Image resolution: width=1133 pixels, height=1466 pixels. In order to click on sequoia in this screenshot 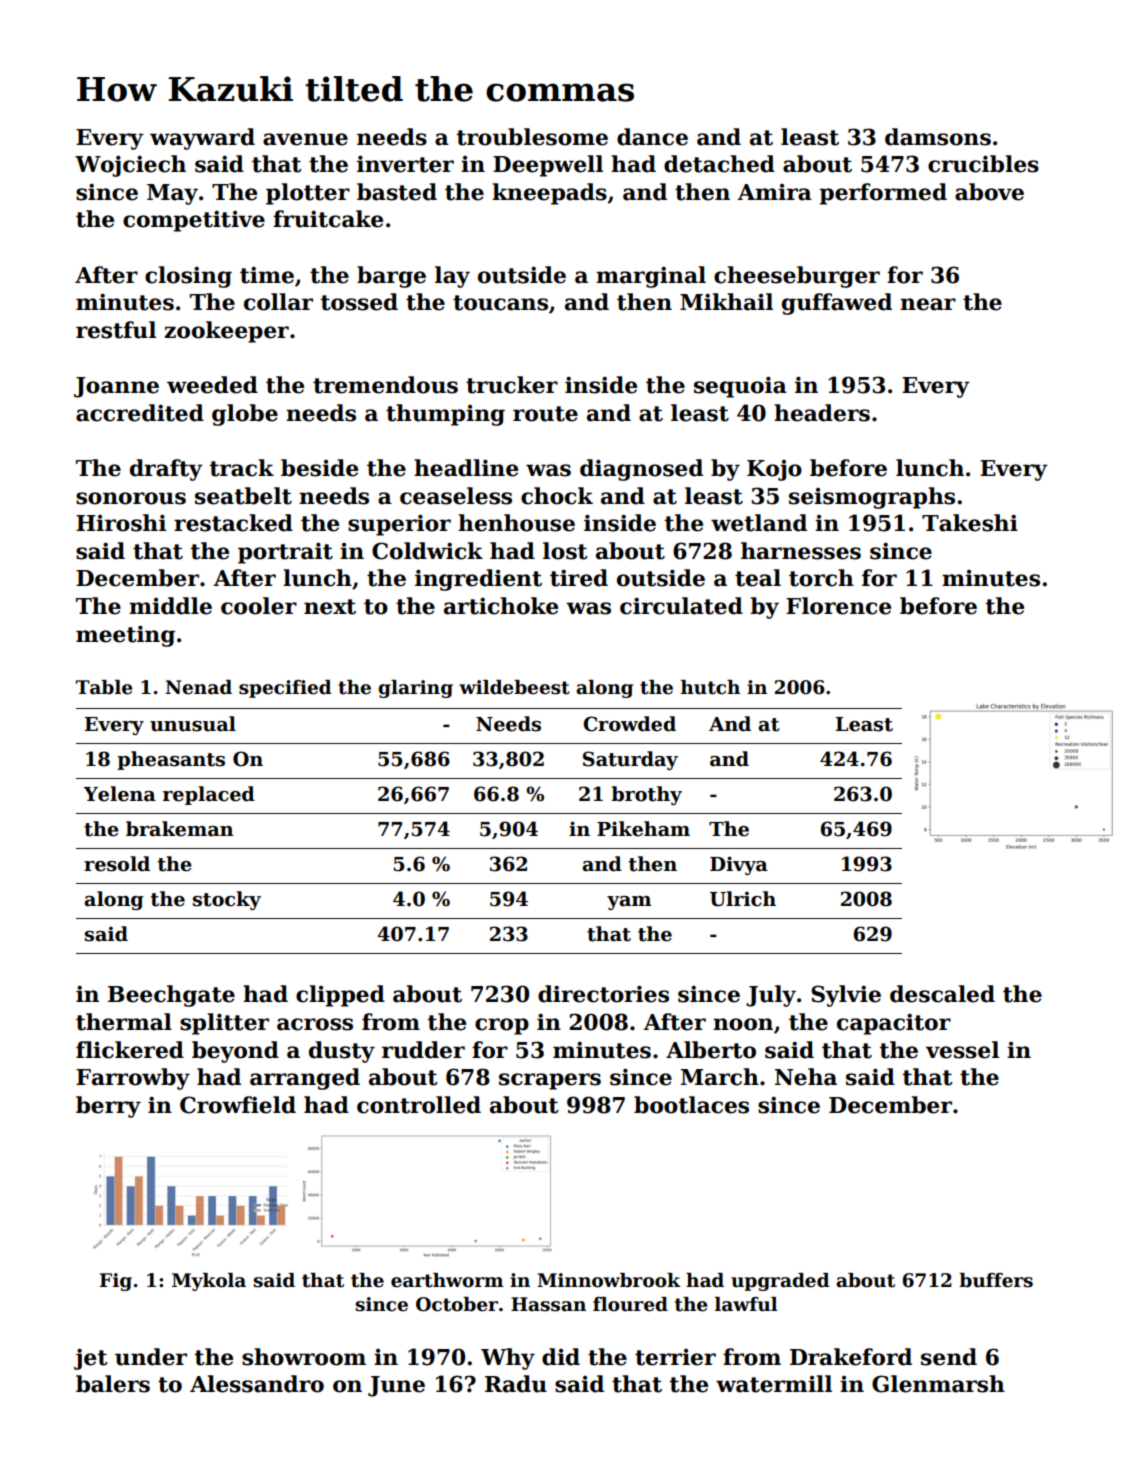, I will do `click(740, 387)`.
